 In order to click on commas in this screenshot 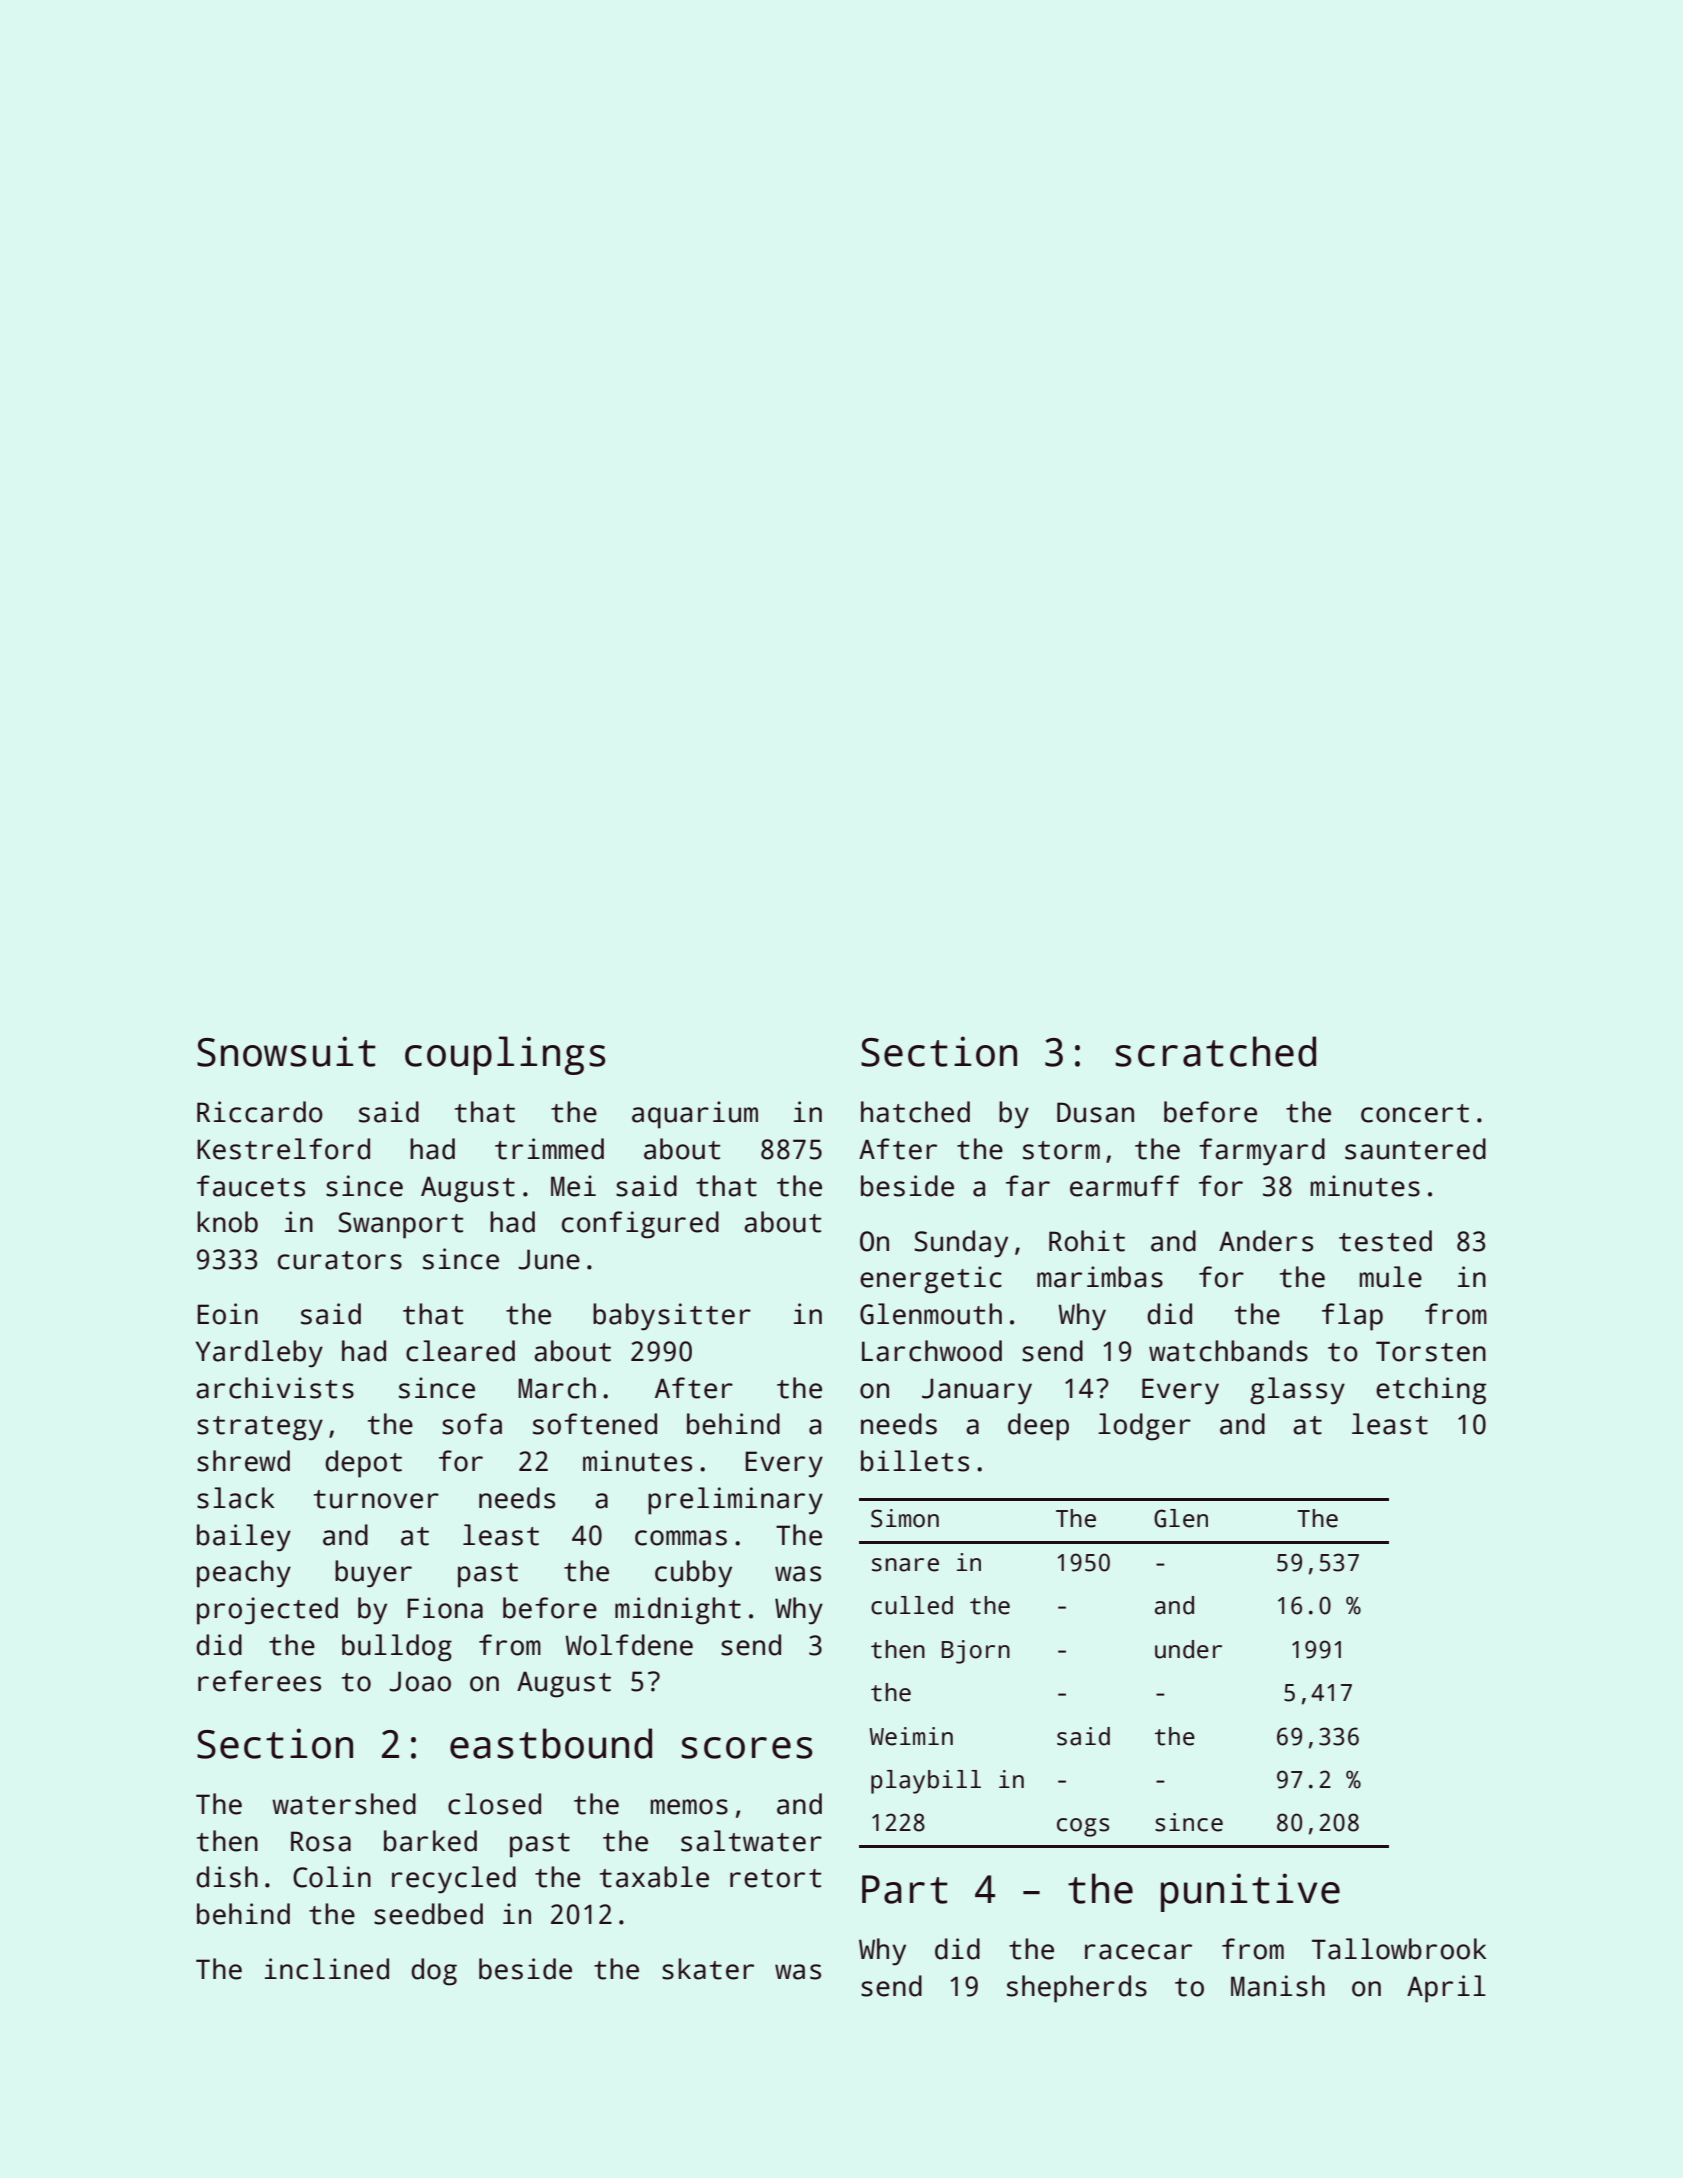, I will do `click(681, 1538)`.
